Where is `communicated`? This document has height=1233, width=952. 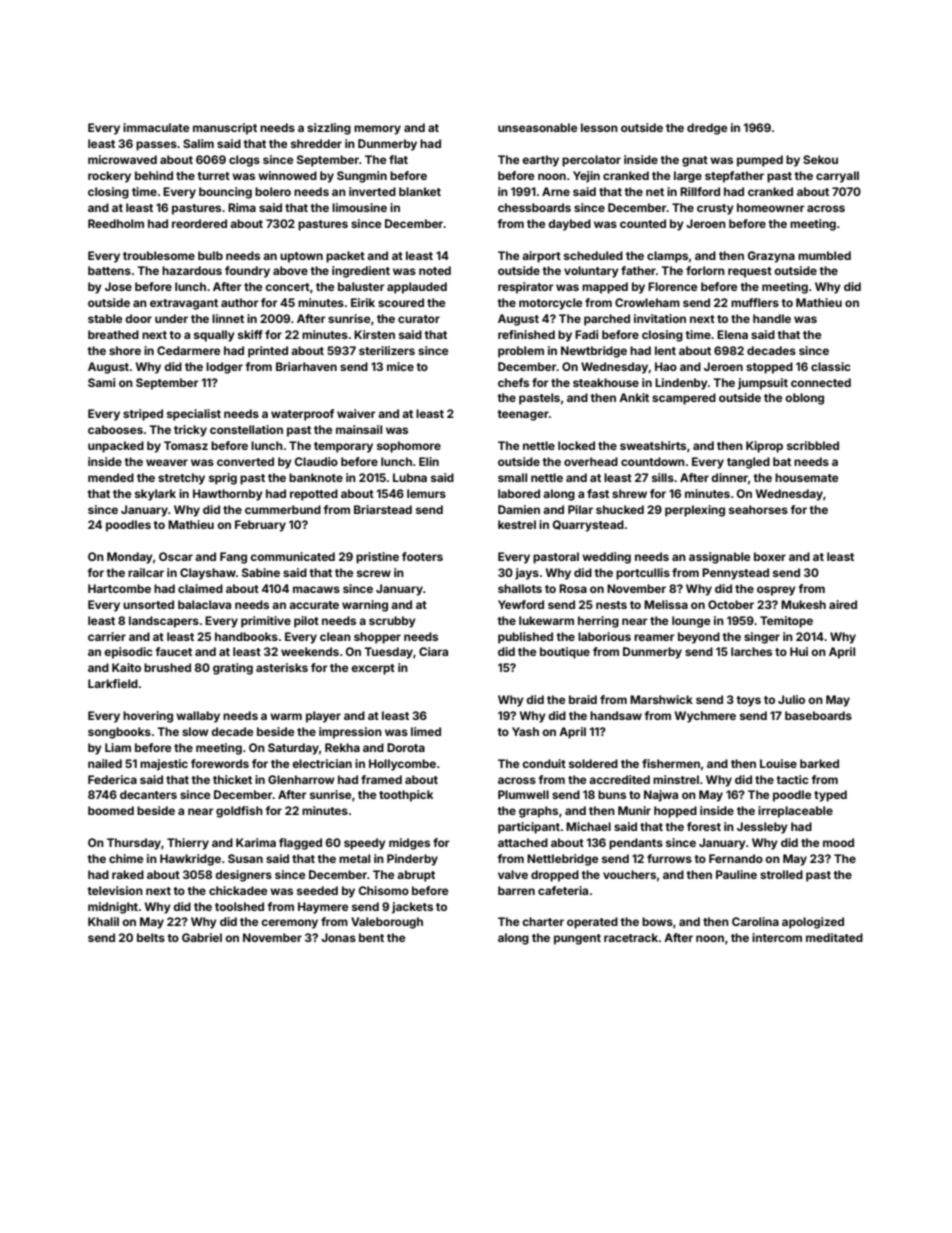
communicated is located at coordinates (292, 556).
